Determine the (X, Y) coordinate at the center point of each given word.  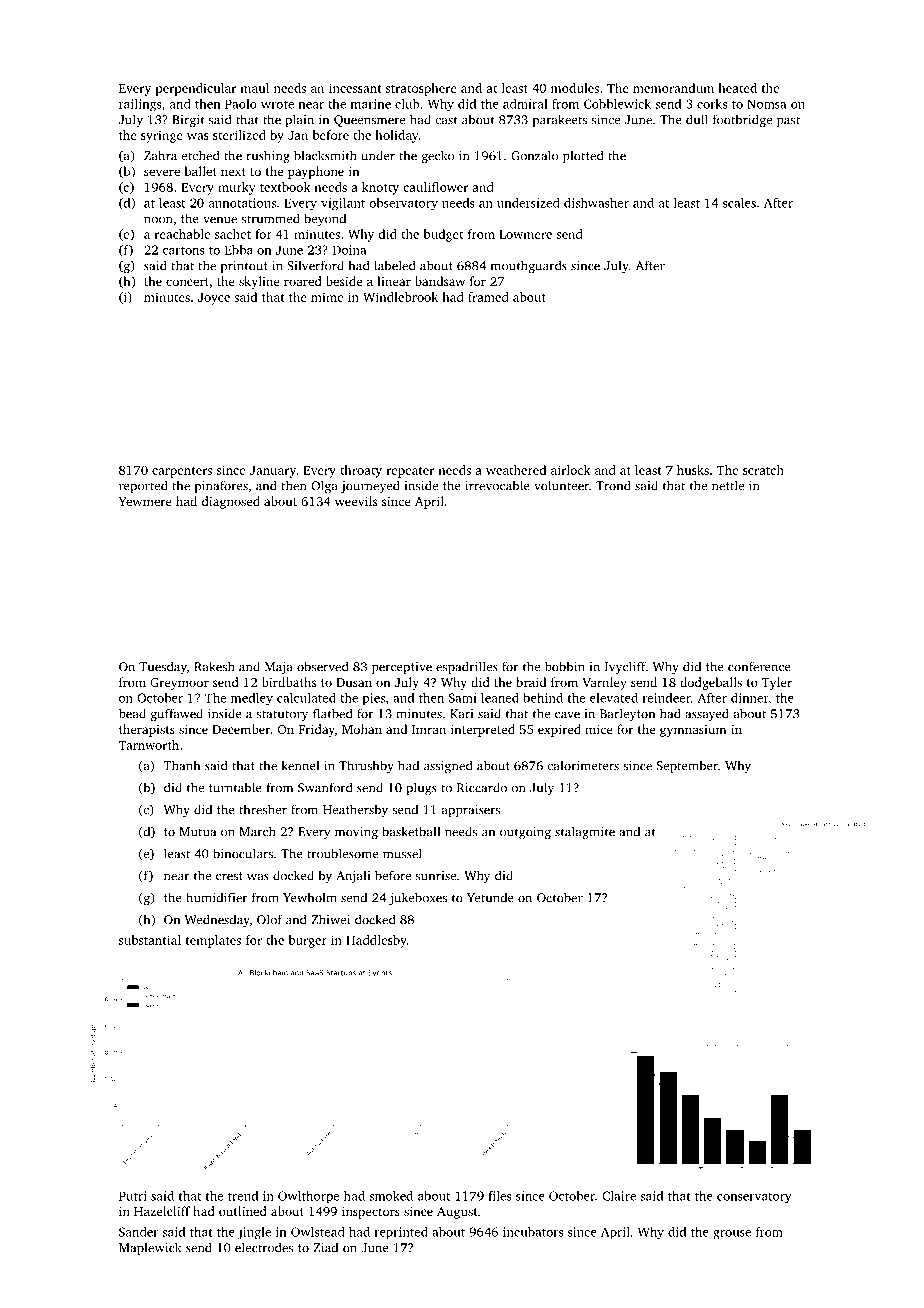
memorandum (673, 88)
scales (739, 203)
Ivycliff (625, 667)
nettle (728, 485)
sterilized (239, 135)
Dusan (354, 682)
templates (213, 941)
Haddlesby (376, 941)
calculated (306, 698)
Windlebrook (400, 297)
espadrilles (467, 667)
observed (322, 666)
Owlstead (318, 1232)
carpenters (182, 472)
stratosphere (421, 89)
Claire (619, 1196)
